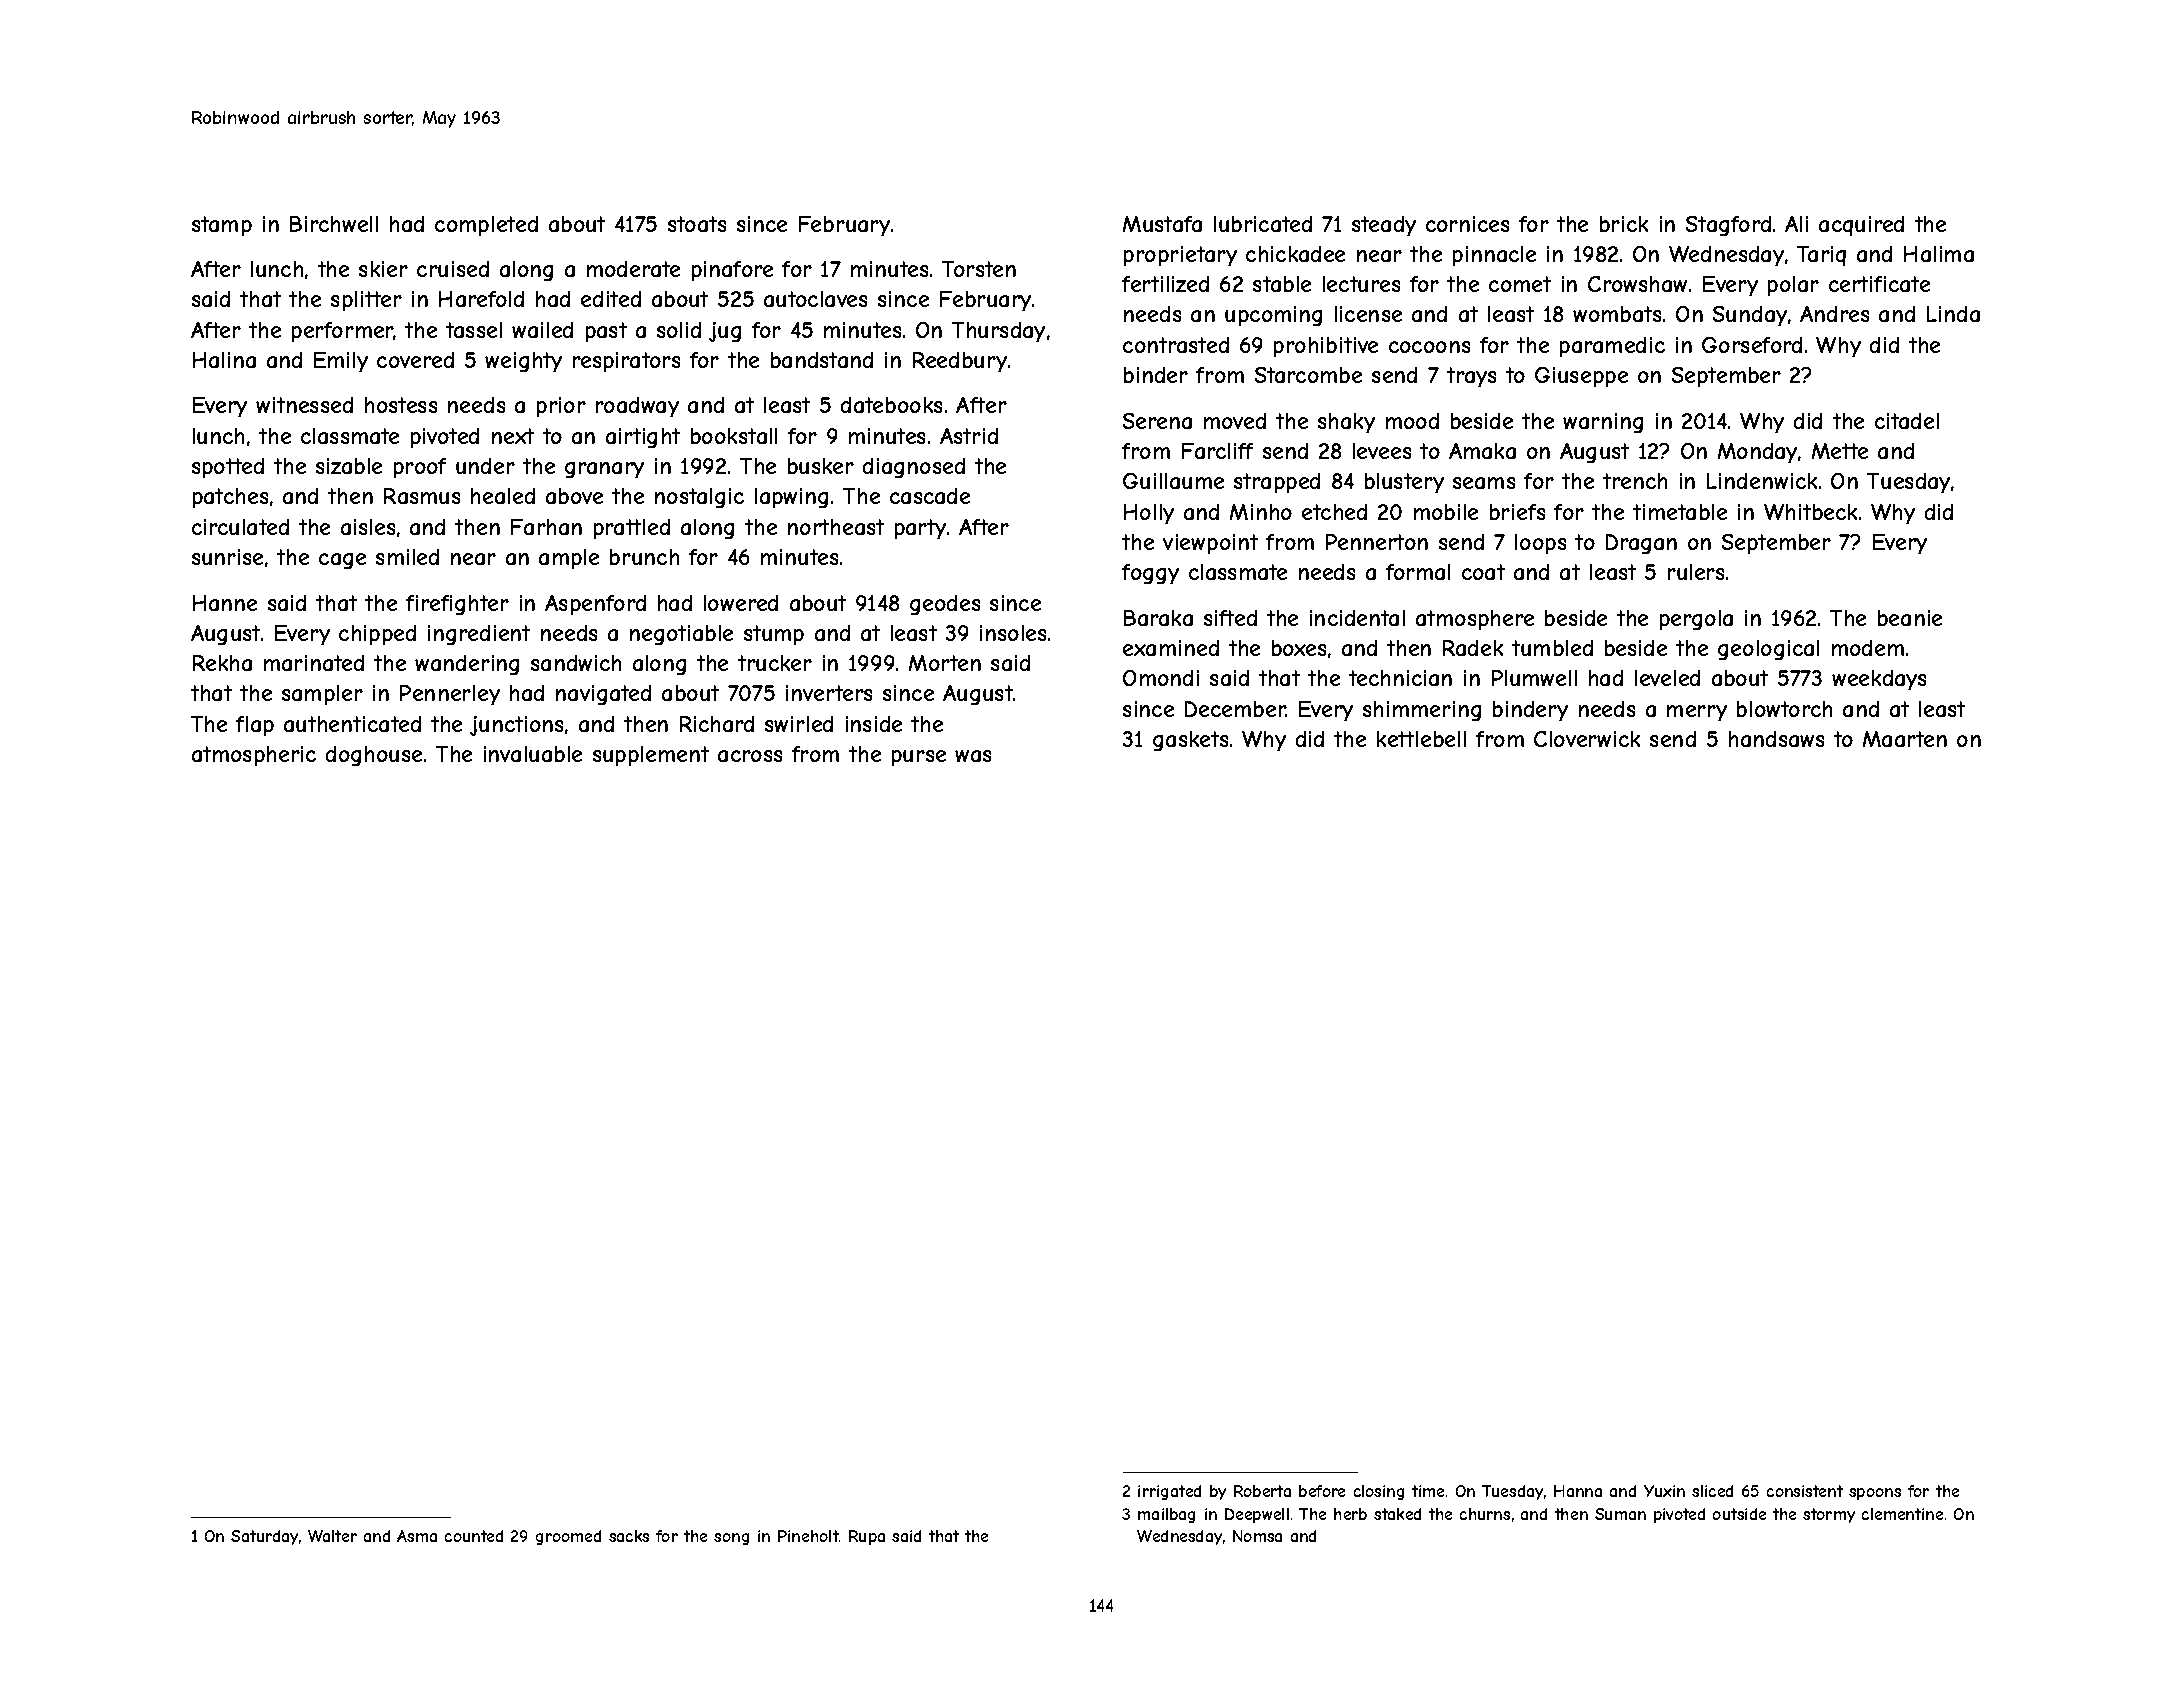 The width and height of the image is (2178, 1683). I want to click on brick, so click(1624, 224).
